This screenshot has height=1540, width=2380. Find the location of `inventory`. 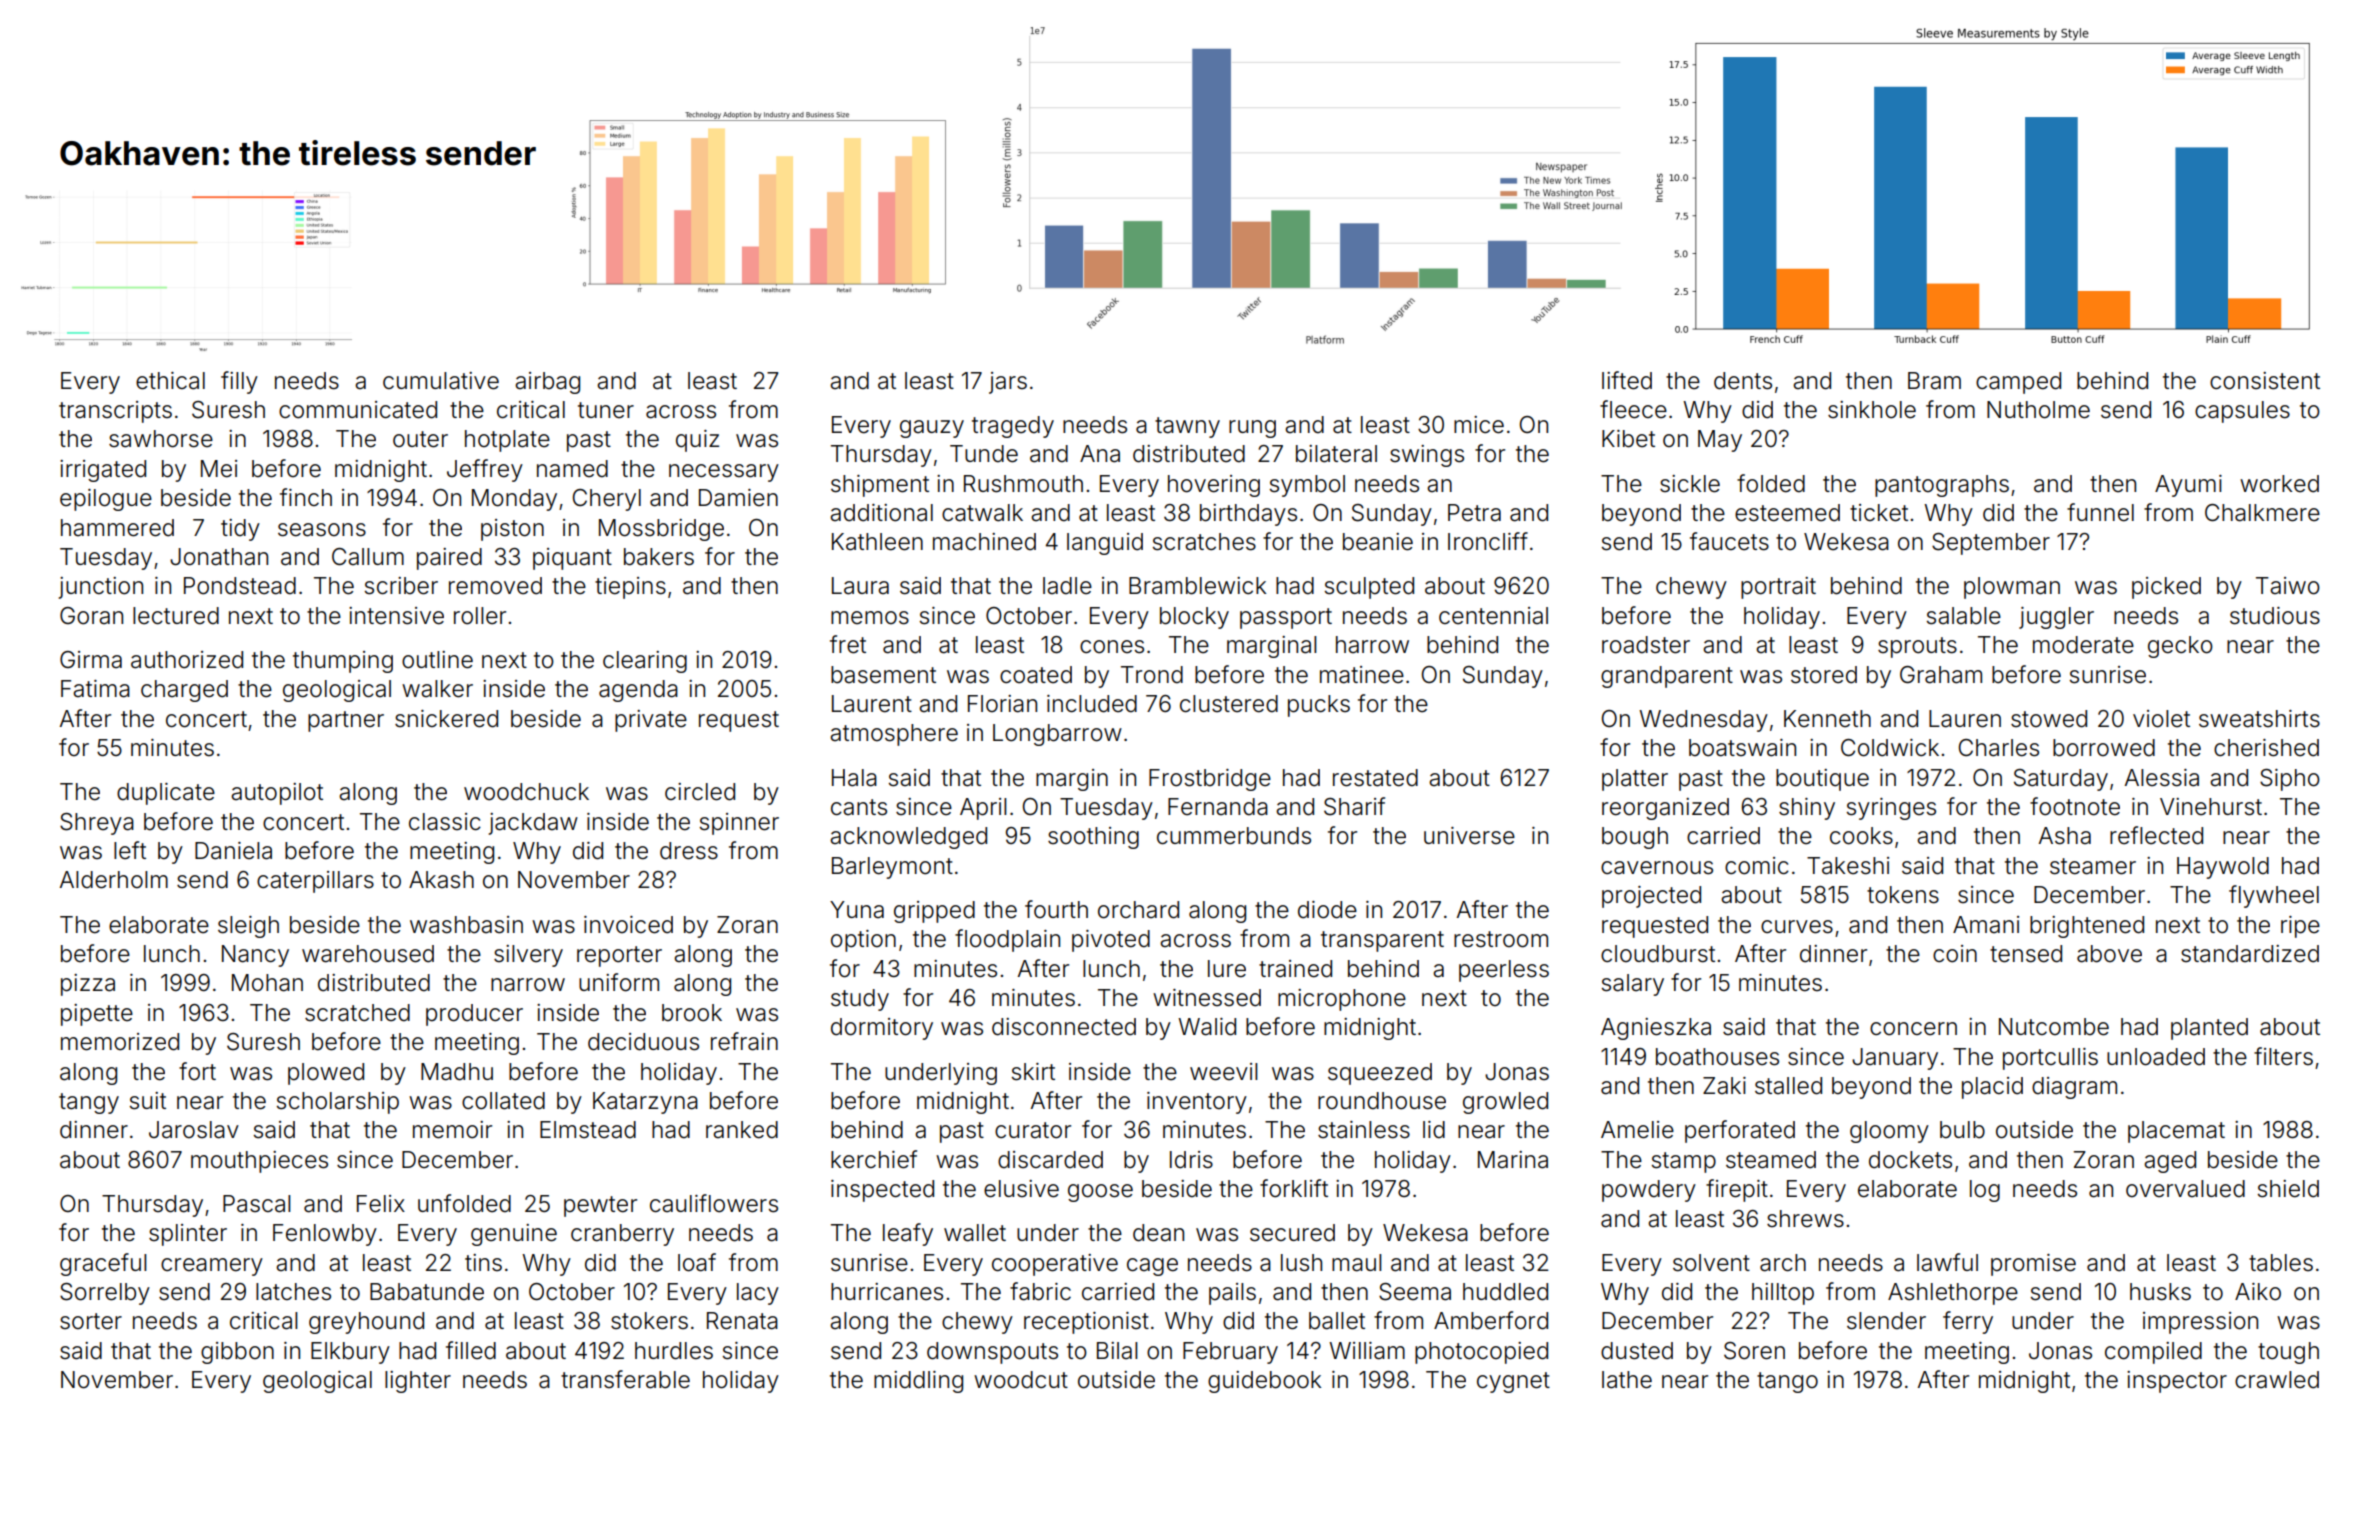

inventory is located at coordinates (1197, 1103).
